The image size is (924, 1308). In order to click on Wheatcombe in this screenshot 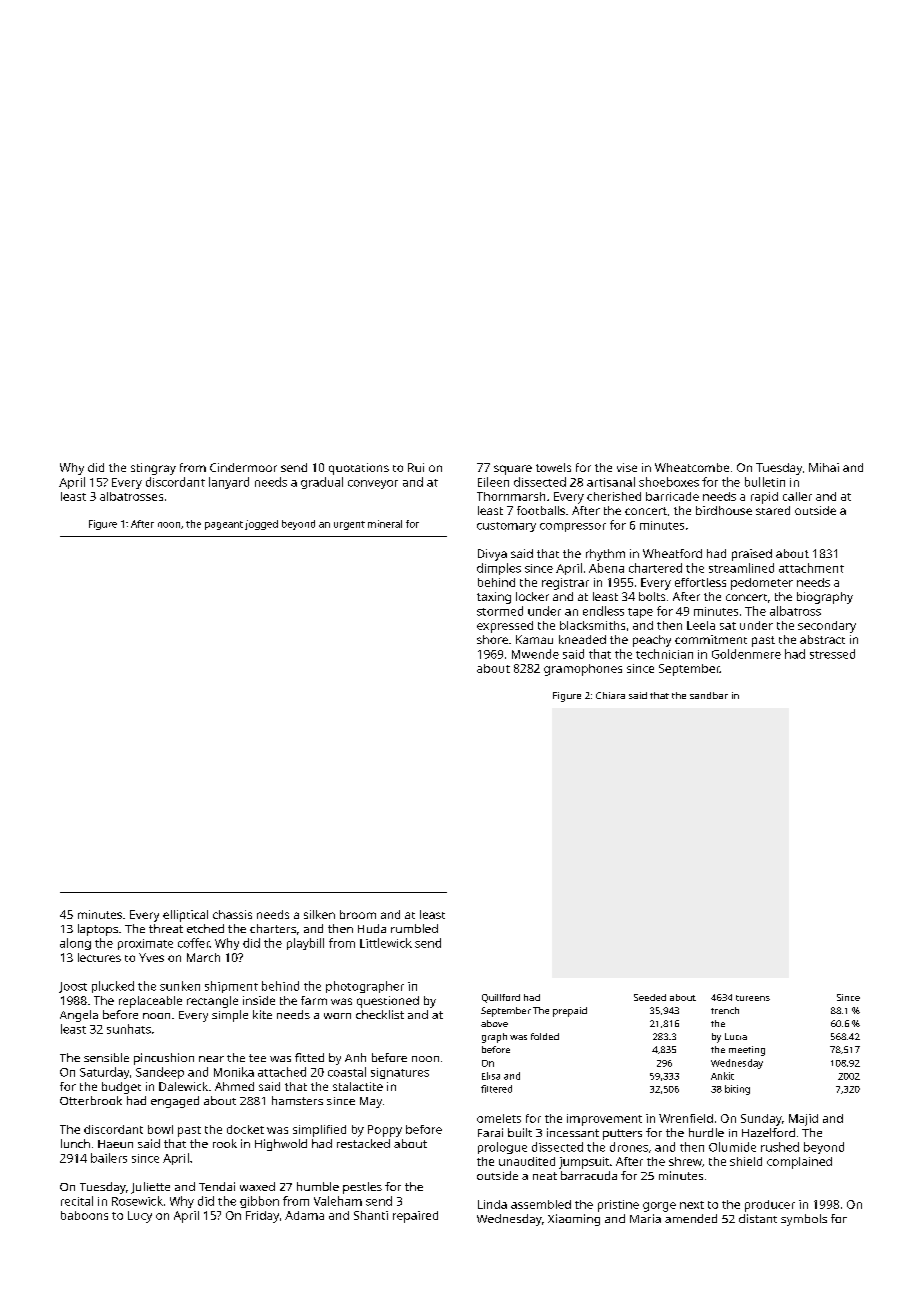, I will do `click(692, 467)`.
